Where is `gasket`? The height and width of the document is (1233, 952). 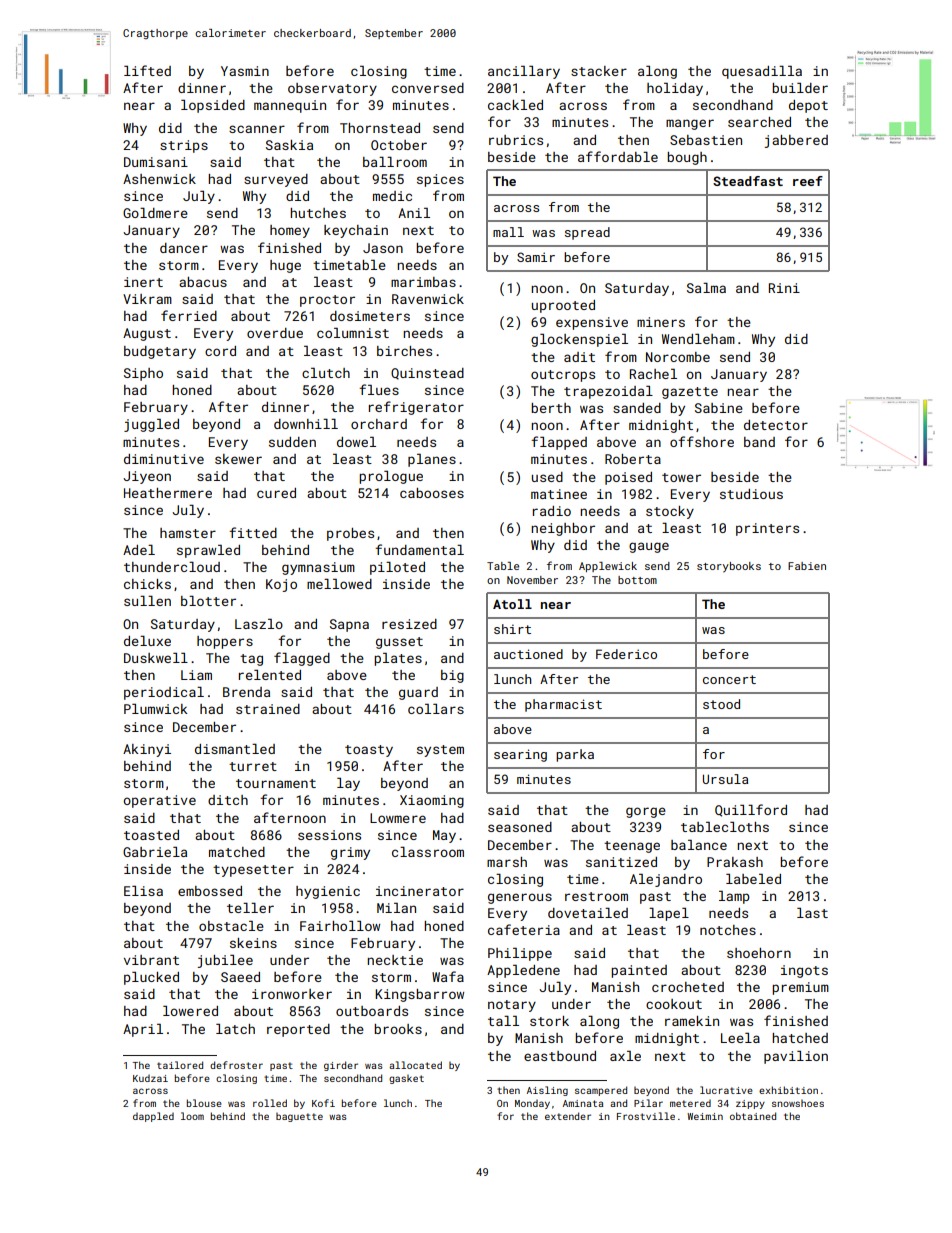 gasket is located at coordinates (406, 1079).
